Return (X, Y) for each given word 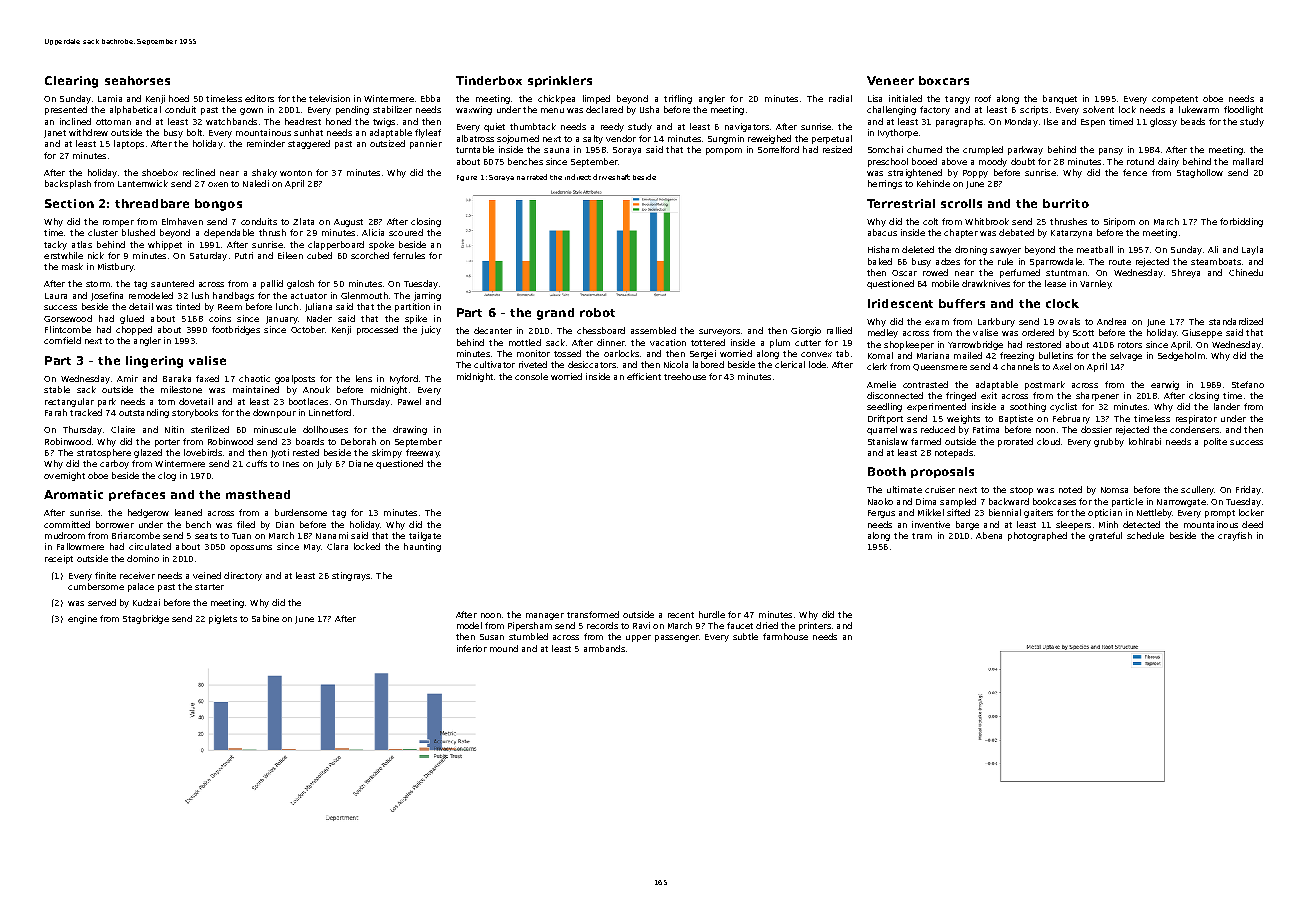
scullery (1197, 490)
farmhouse (785, 636)
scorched (370, 255)
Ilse (1051, 121)
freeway (422, 453)
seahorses (137, 80)
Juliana (318, 307)
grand (555, 314)
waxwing (474, 110)
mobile (945, 283)
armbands (604, 648)
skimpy (387, 453)
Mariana (933, 355)
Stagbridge (146, 619)
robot (597, 312)
